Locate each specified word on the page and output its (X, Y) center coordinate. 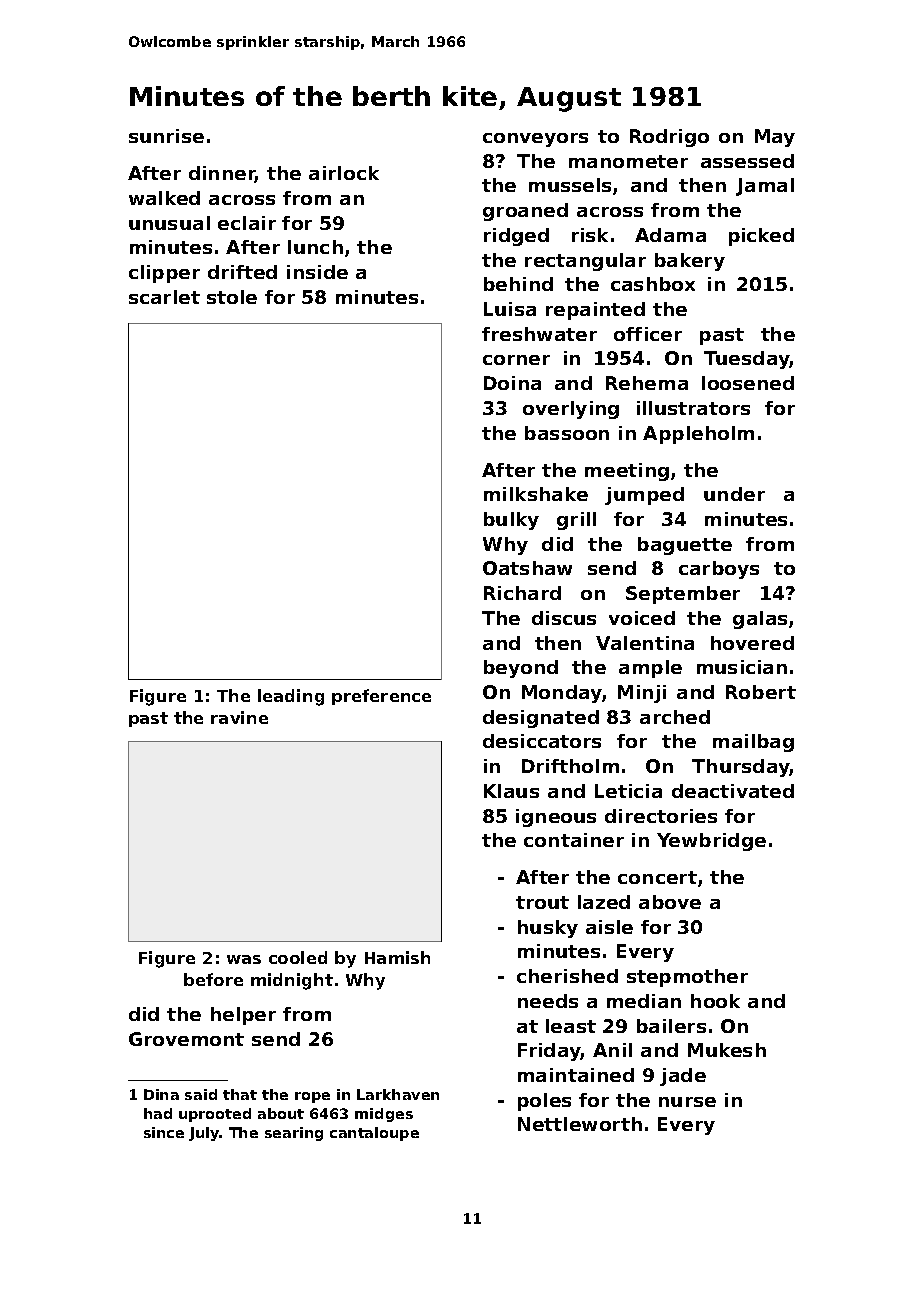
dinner (222, 174)
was (244, 959)
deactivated (733, 791)
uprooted (215, 1115)
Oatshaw (527, 568)
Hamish (397, 957)
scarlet (164, 297)
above (670, 902)
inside (317, 272)
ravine (239, 717)
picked (761, 237)
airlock (344, 173)
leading (291, 697)
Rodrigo (669, 138)
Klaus (511, 791)
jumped (644, 496)
